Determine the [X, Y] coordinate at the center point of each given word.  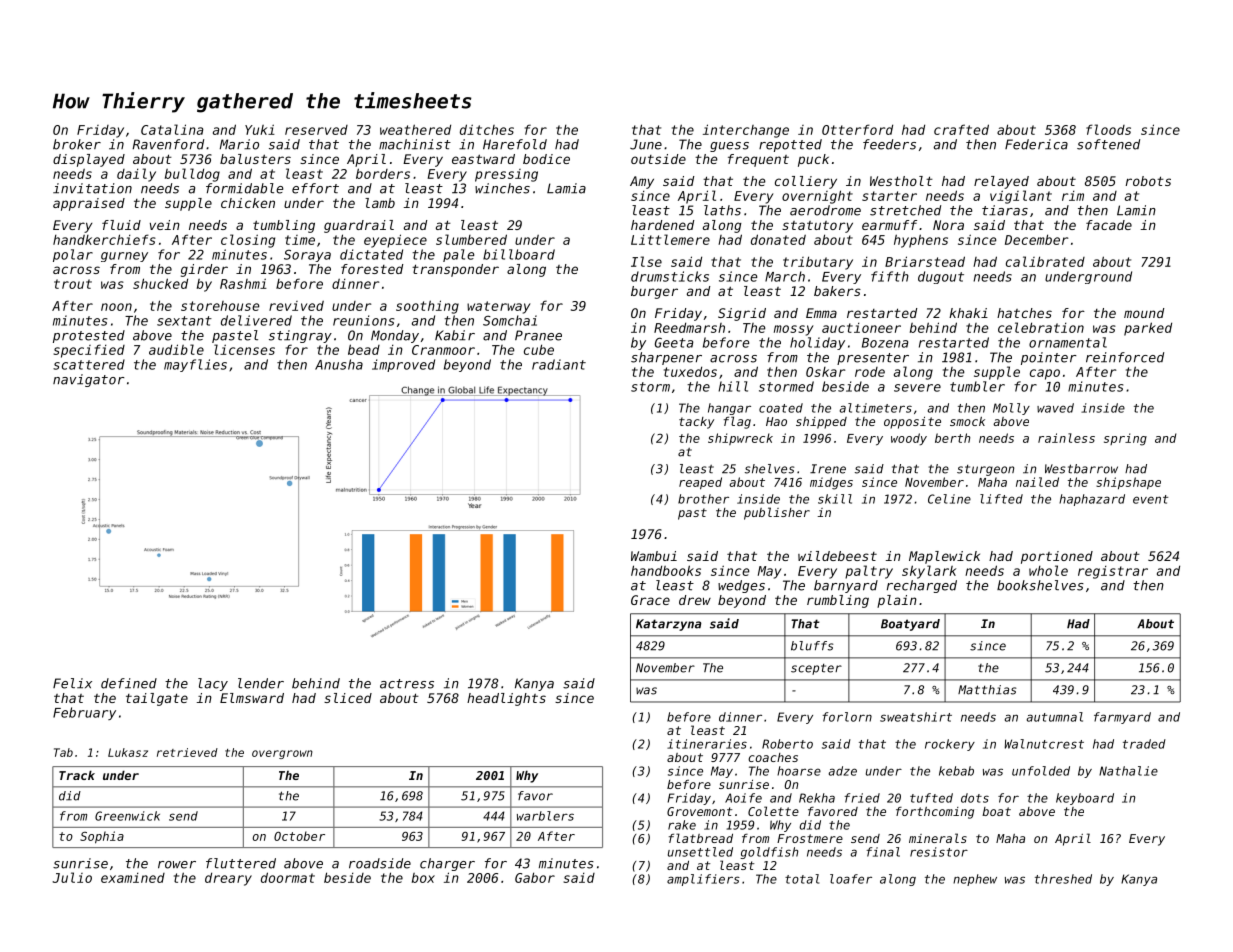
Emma [821, 313]
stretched [905, 210]
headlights [506, 699]
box [423, 878]
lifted [1001, 499]
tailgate [157, 699]
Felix [72, 683]
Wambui [654, 556]
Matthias [987, 690]
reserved [316, 130]
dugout [941, 277]
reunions [363, 320]
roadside [380, 863]
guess [729, 147]
